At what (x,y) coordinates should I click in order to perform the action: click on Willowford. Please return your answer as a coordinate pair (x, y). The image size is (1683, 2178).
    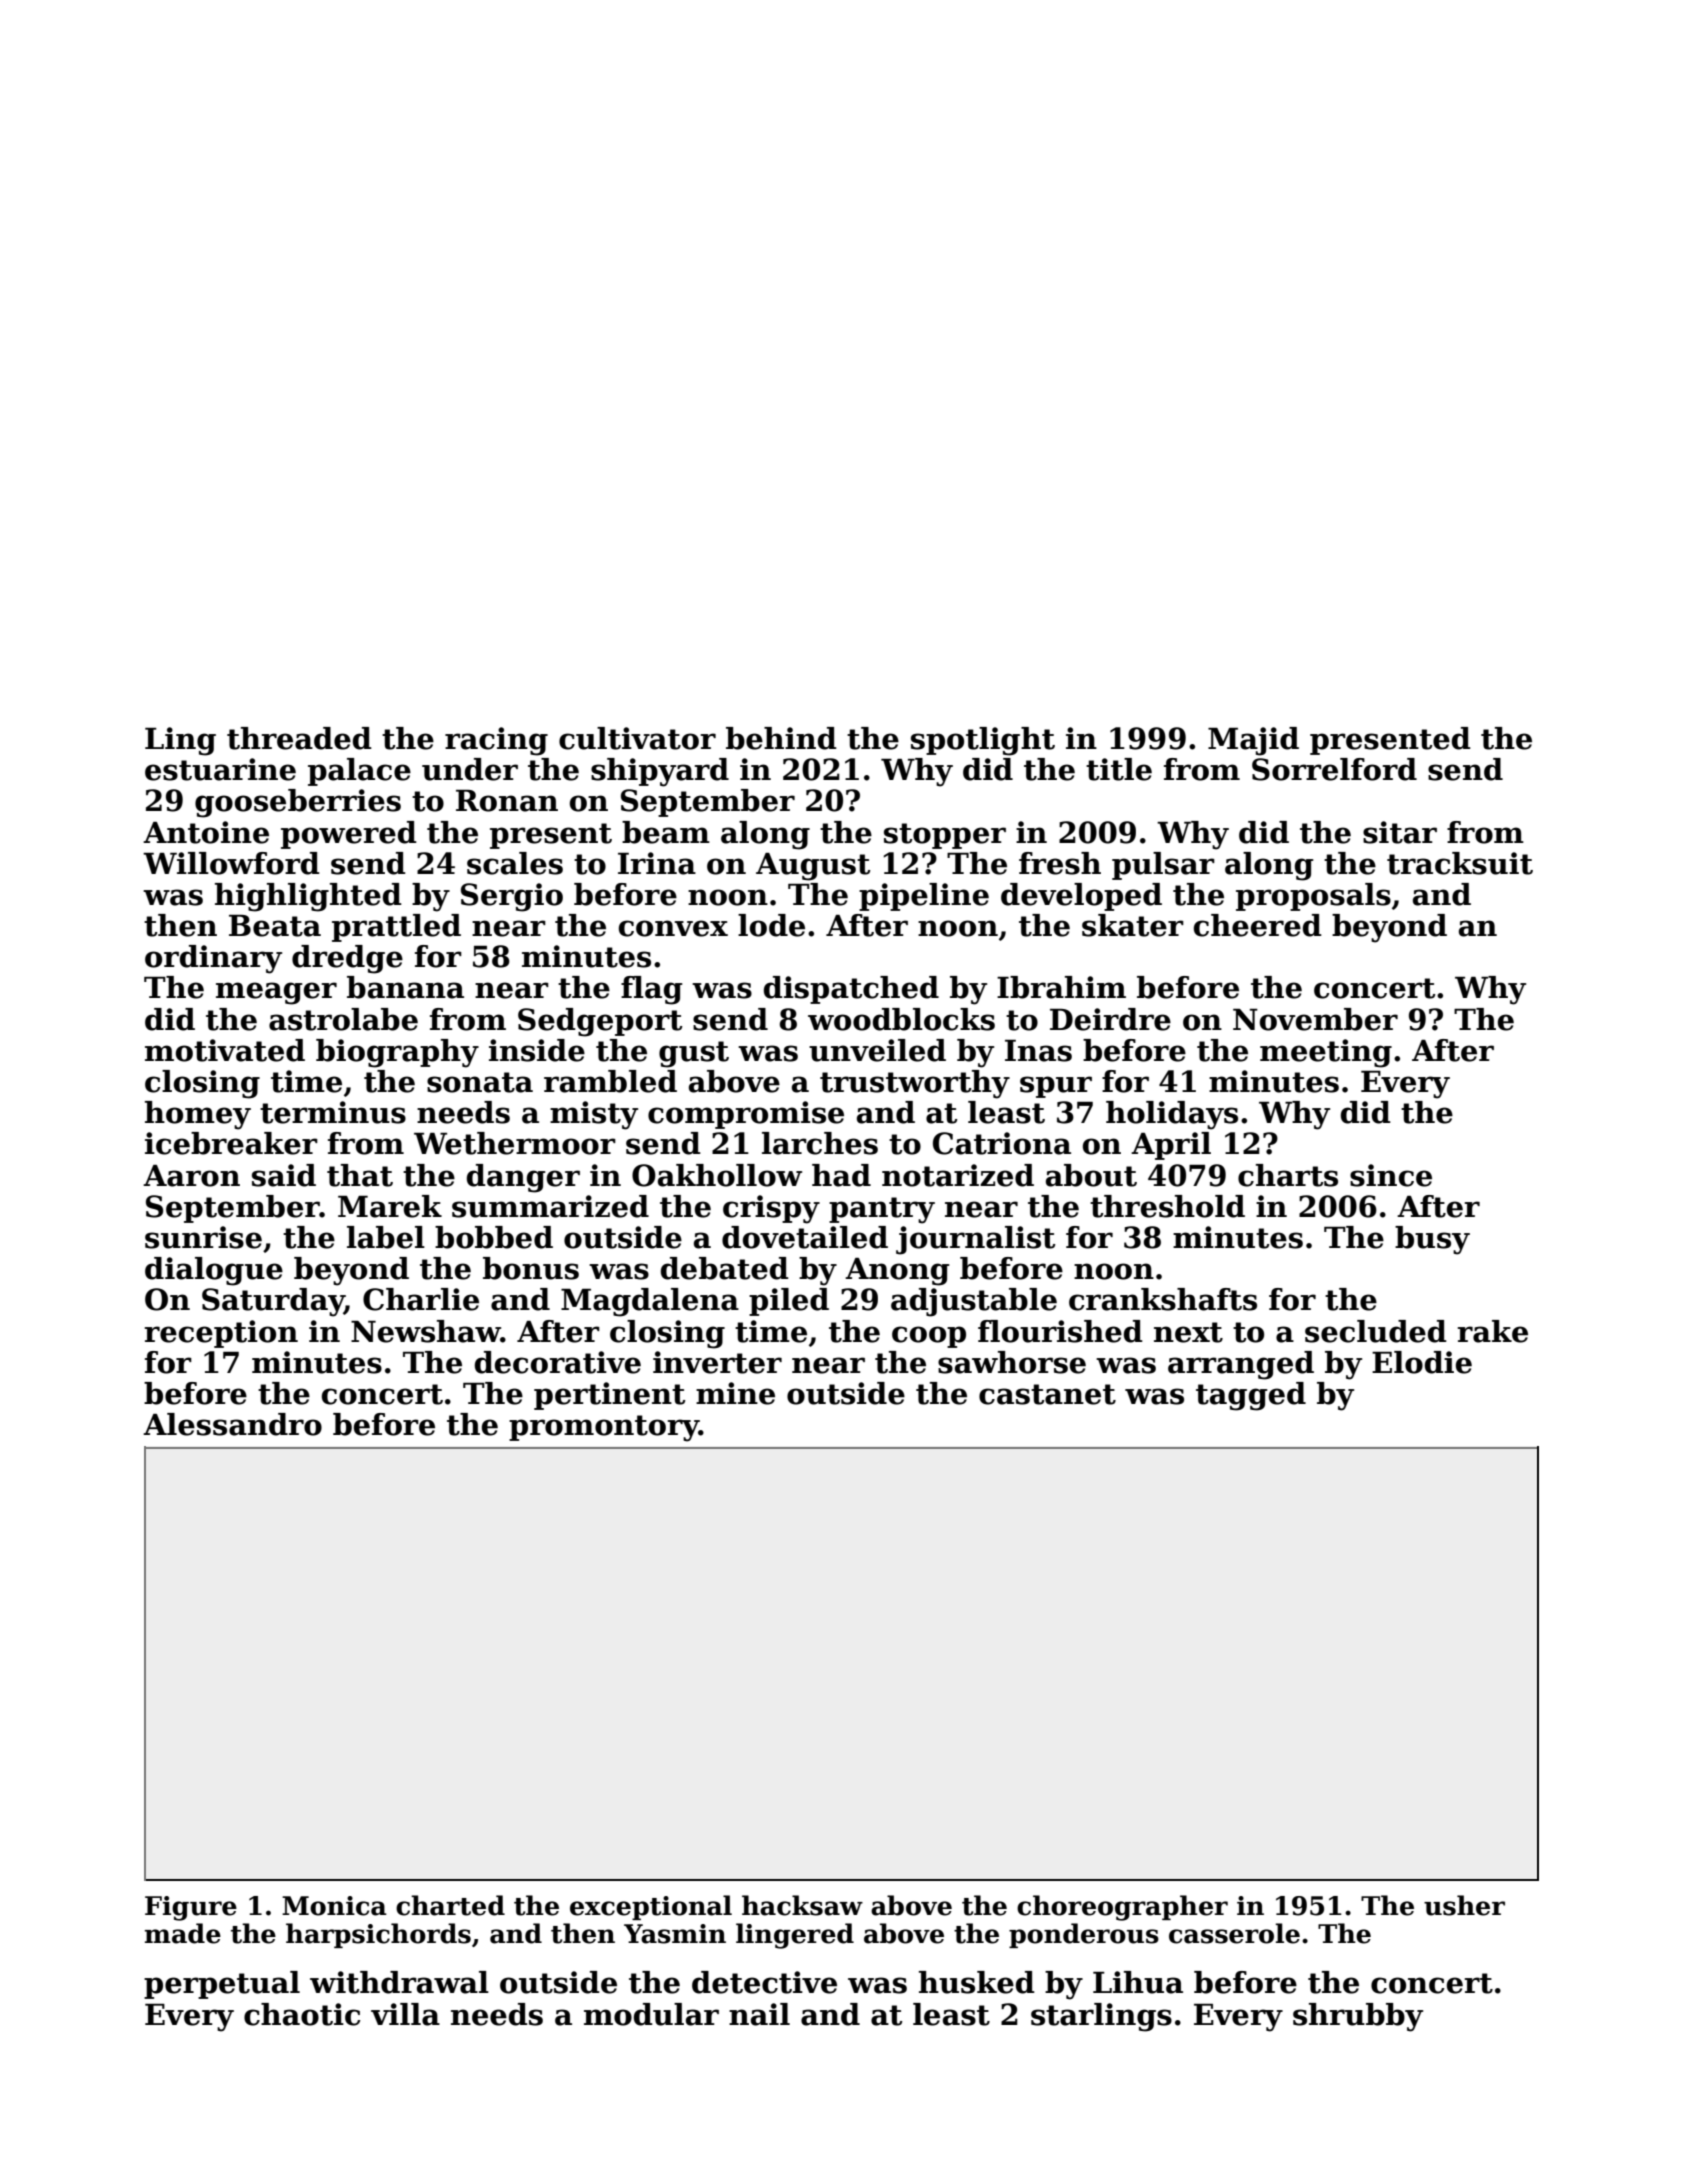
    Looking at the image, I should click on (231, 863).
